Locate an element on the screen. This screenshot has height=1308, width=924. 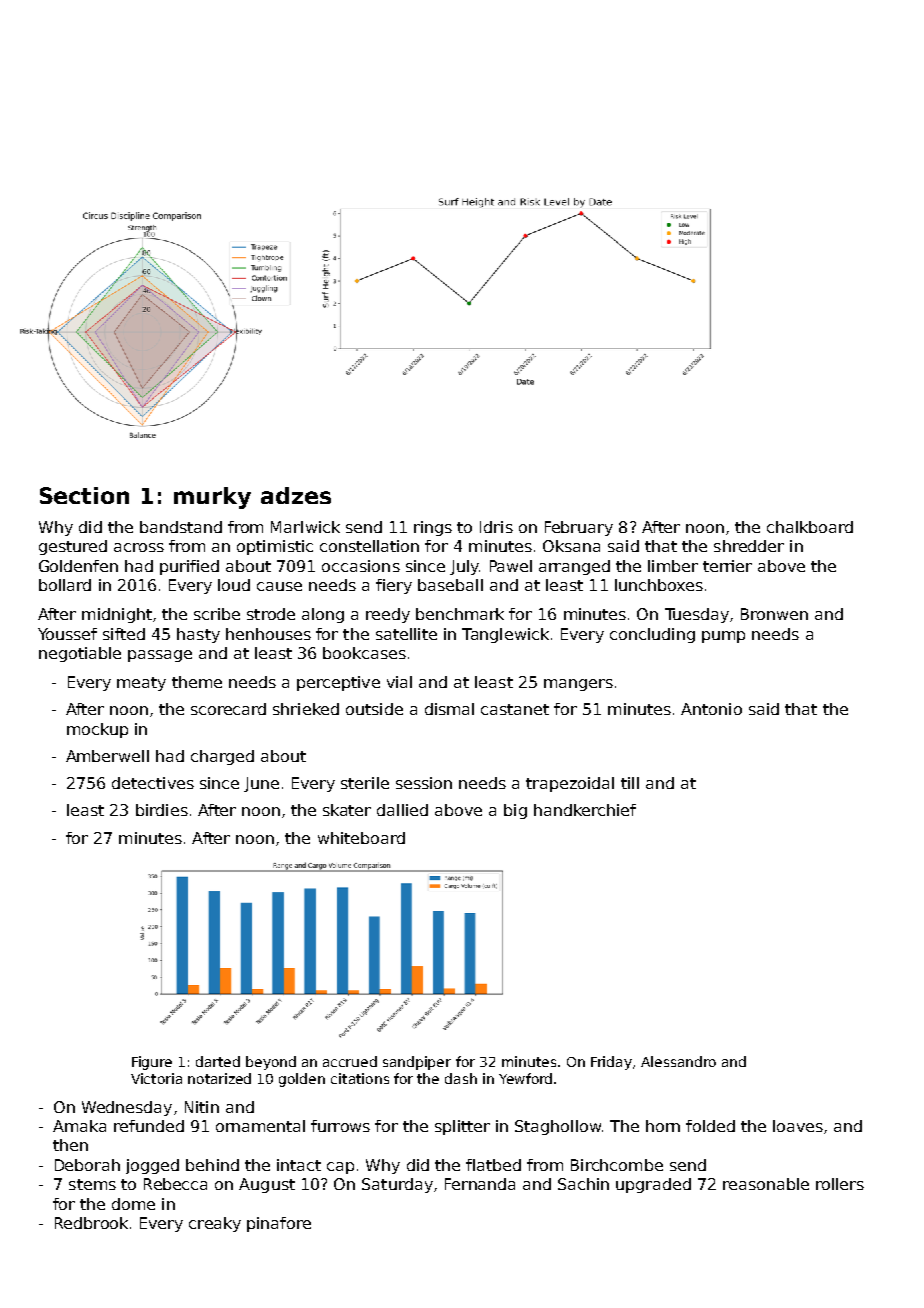
darted is located at coordinates (218, 1061).
